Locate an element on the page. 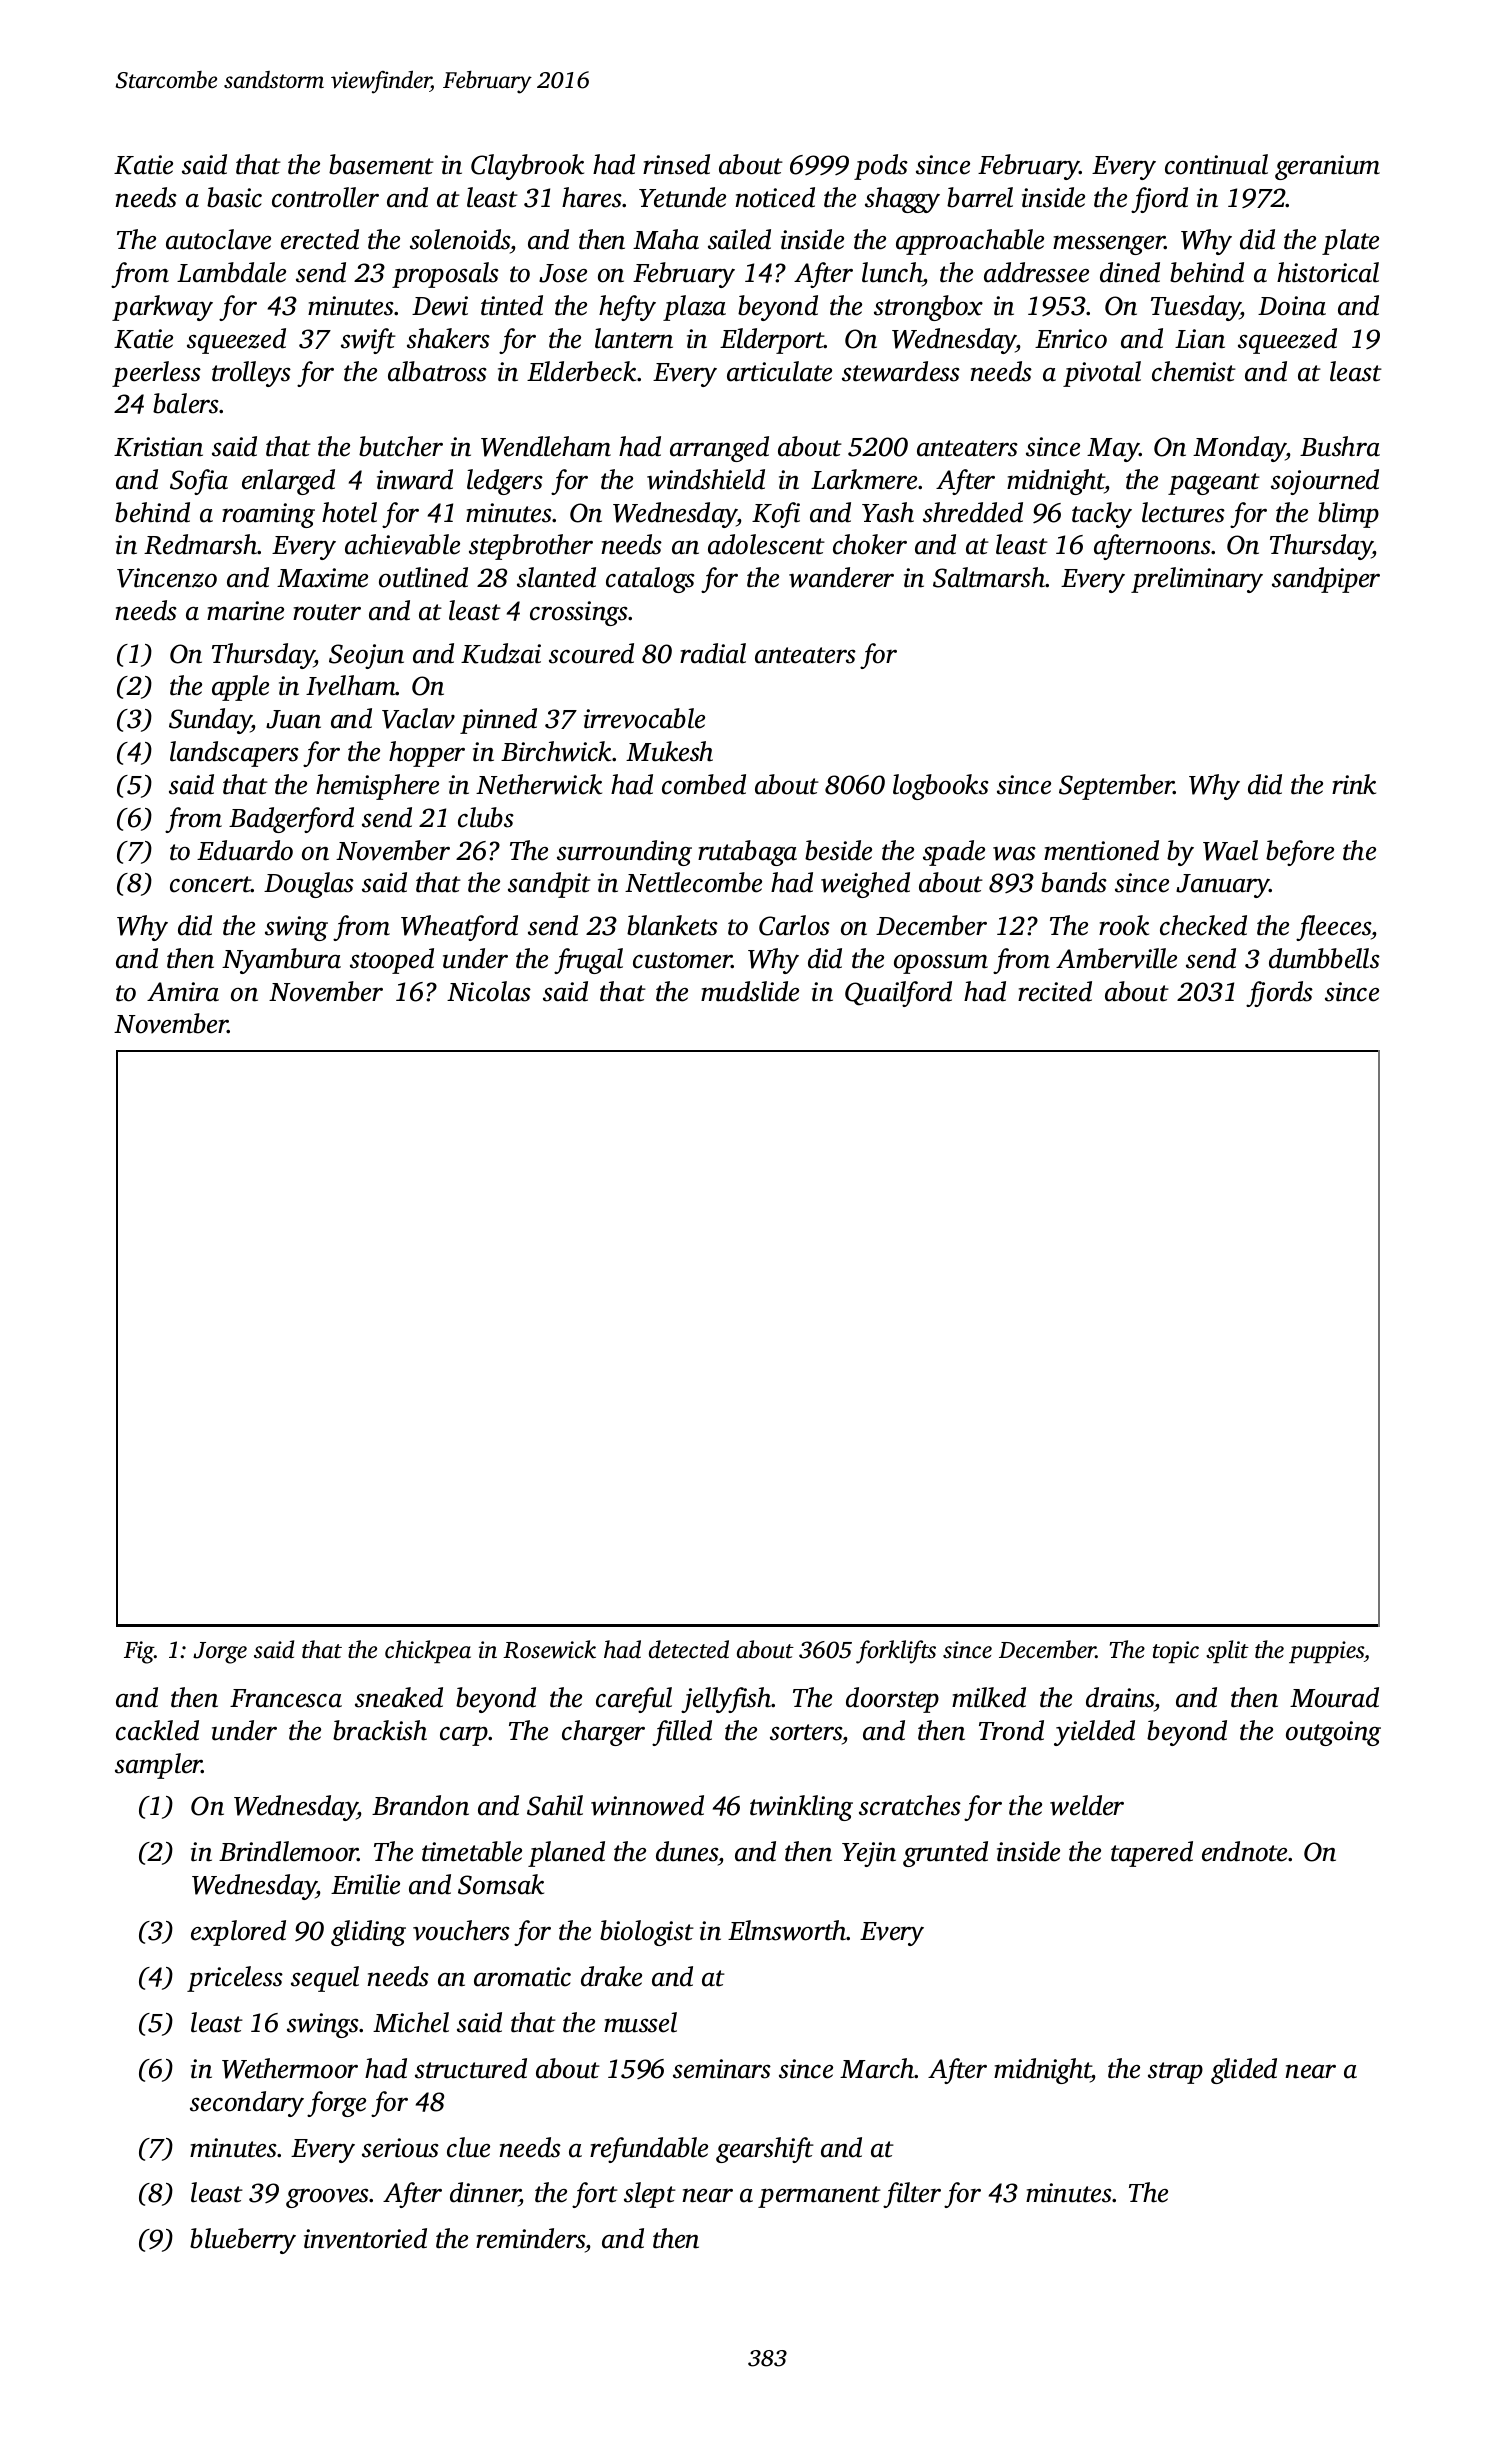 Image resolution: width=1496 pixels, height=2464 pixels. Amira is located at coordinates (183, 992).
